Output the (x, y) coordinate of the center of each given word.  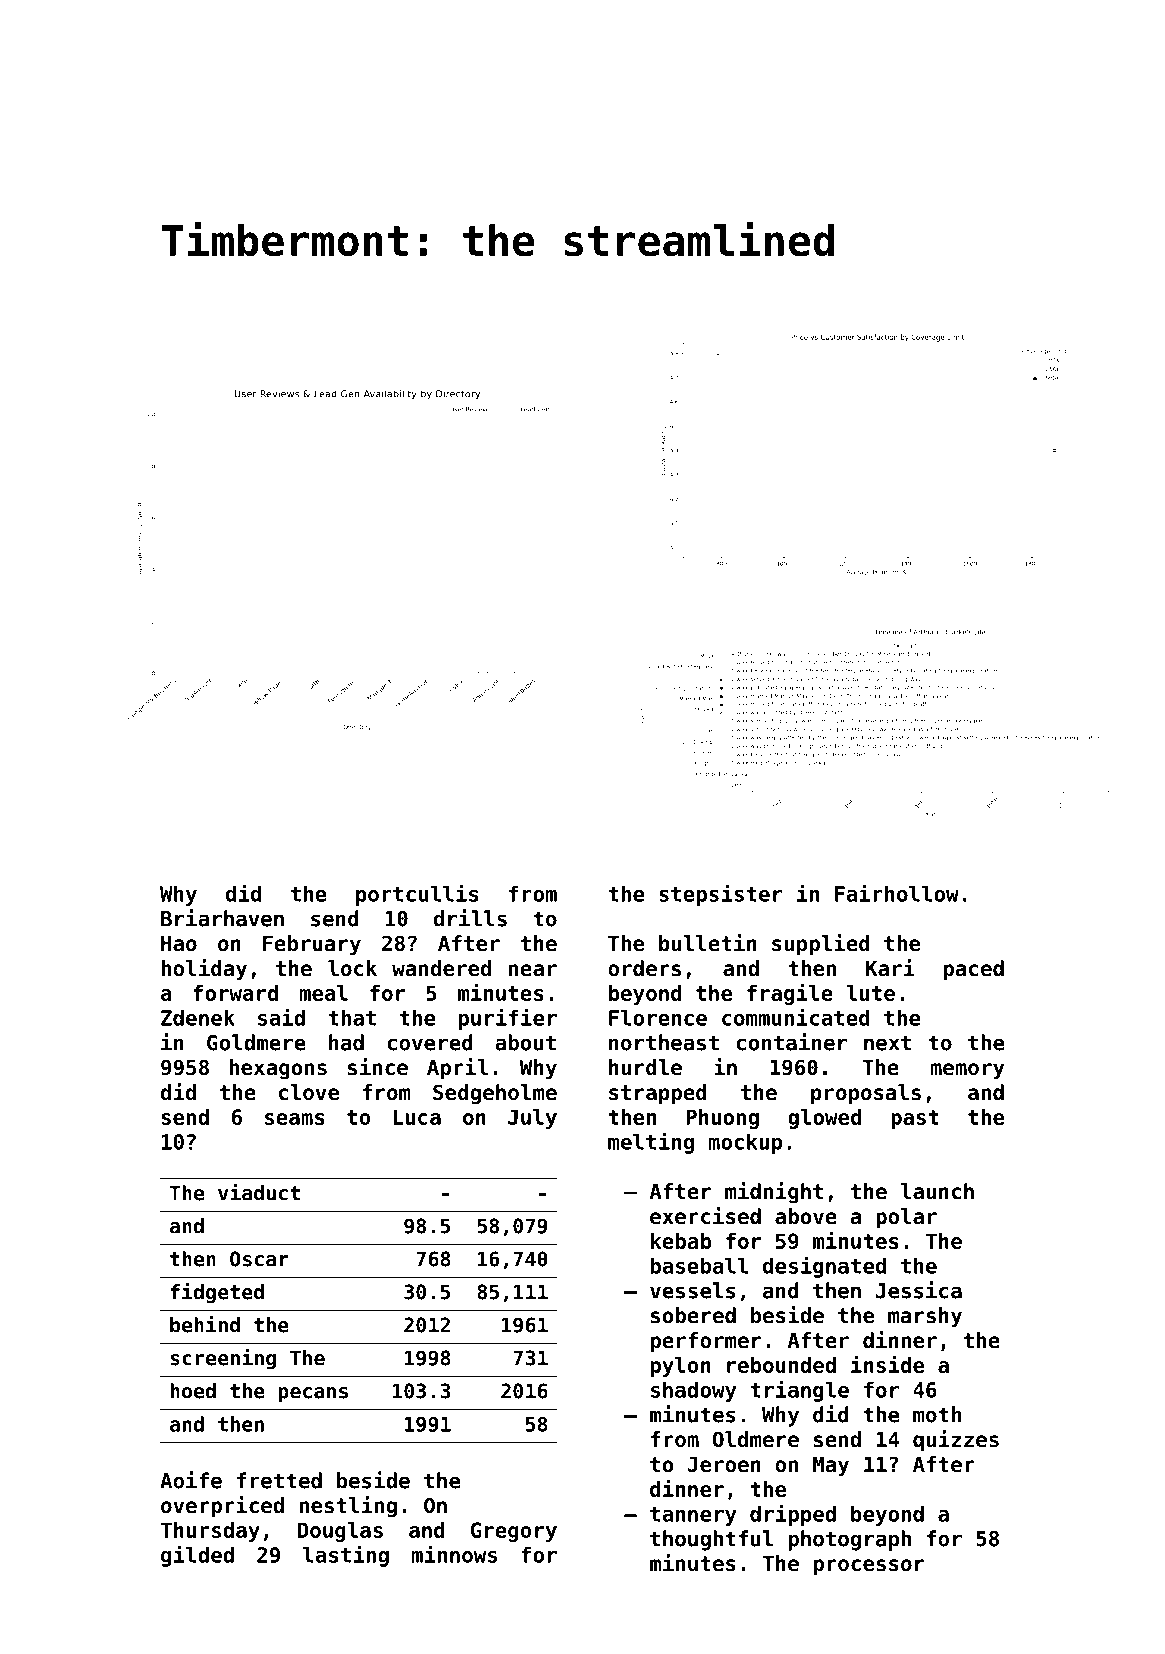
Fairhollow (897, 893)
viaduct (259, 1192)
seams (295, 1119)
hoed (193, 1391)
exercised (705, 1216)
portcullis (417, 895)
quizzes (956, 1441)
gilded (197, 1556)
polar (906, 1218)
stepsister (720, 895)
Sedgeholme (495, 1094)
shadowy (694, 1391)
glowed (825, 1119)
